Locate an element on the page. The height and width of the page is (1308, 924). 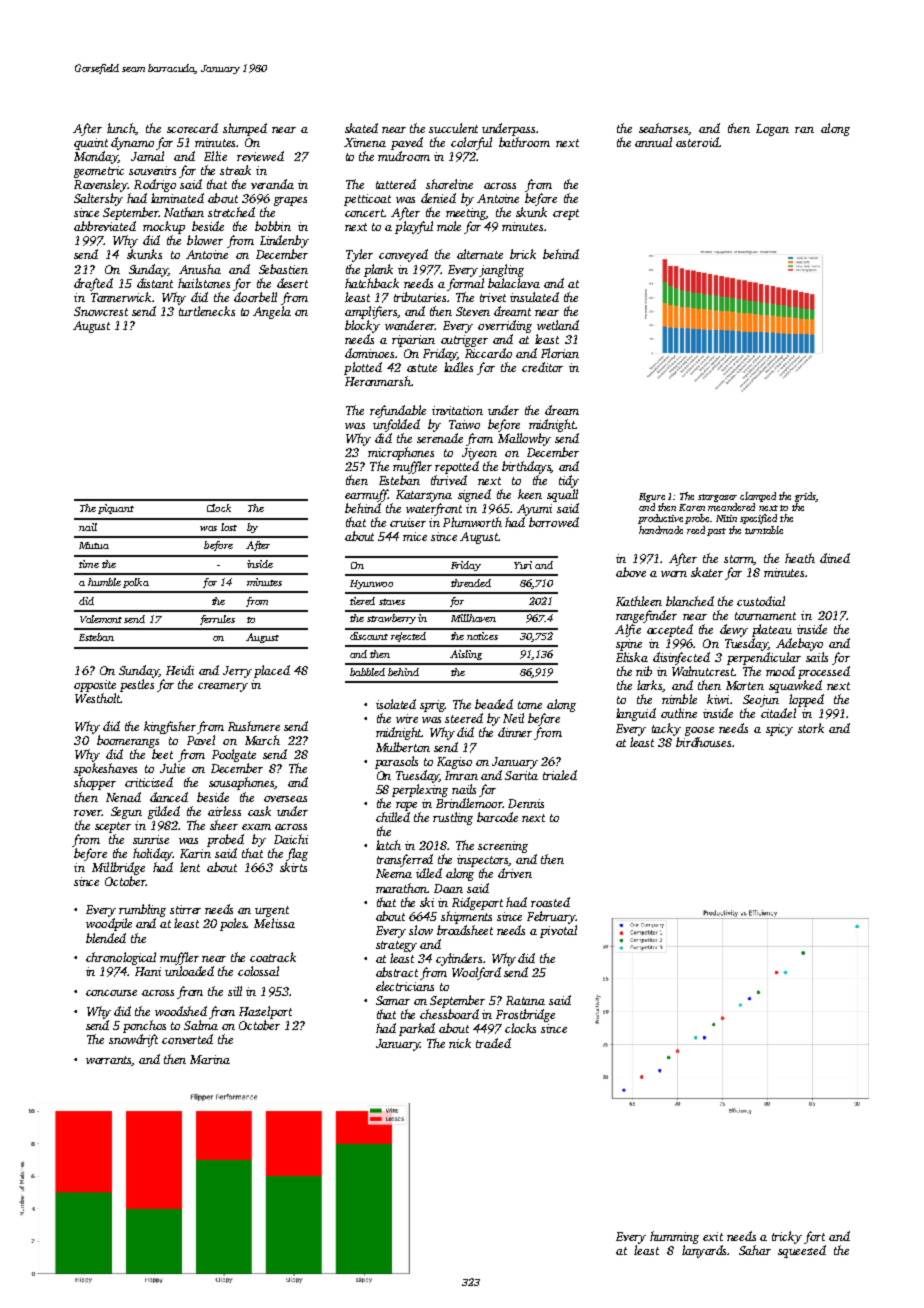
parked is located at coordinates (417, 1029).
